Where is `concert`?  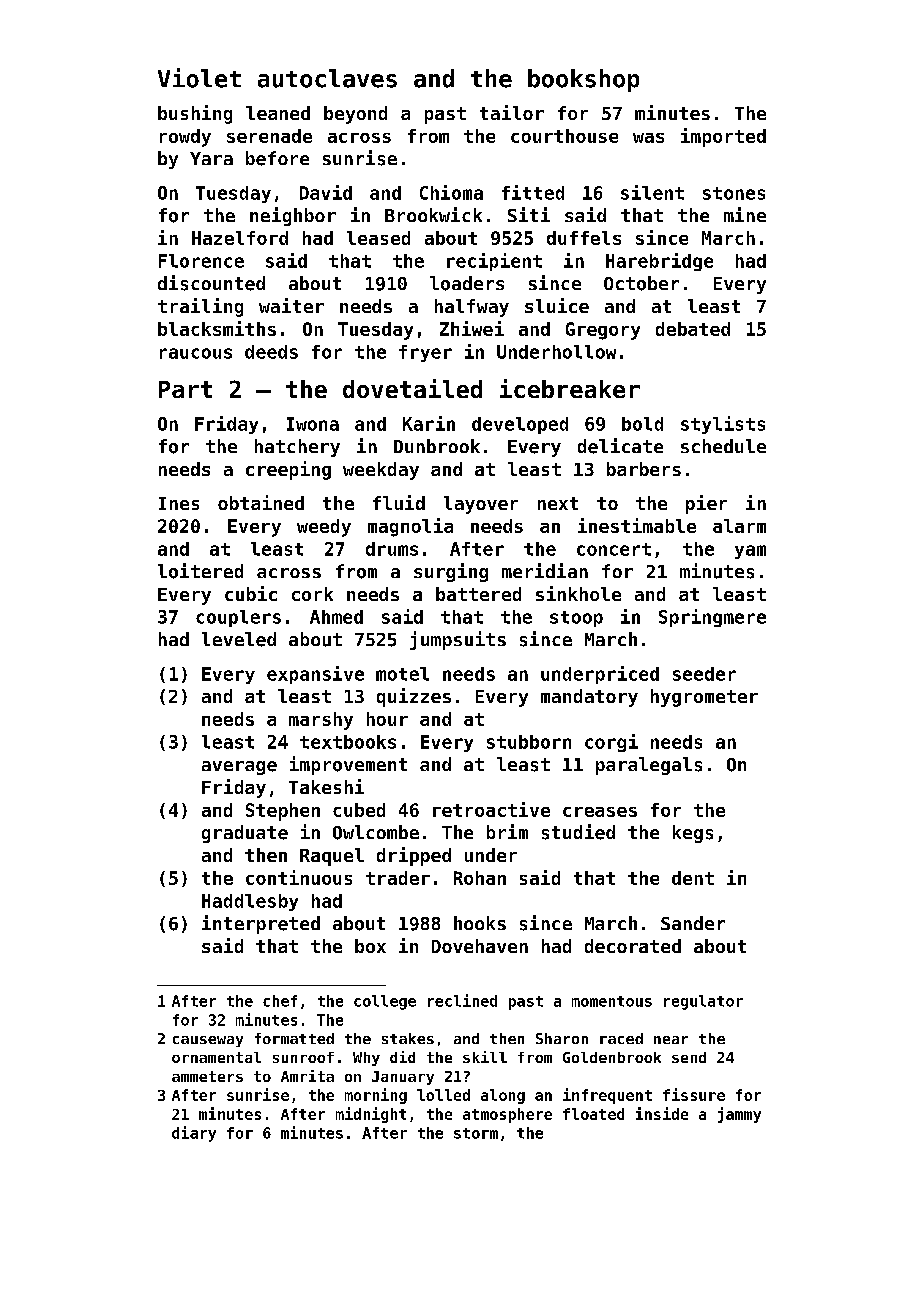 concert is located at coordinates (614, 549).
